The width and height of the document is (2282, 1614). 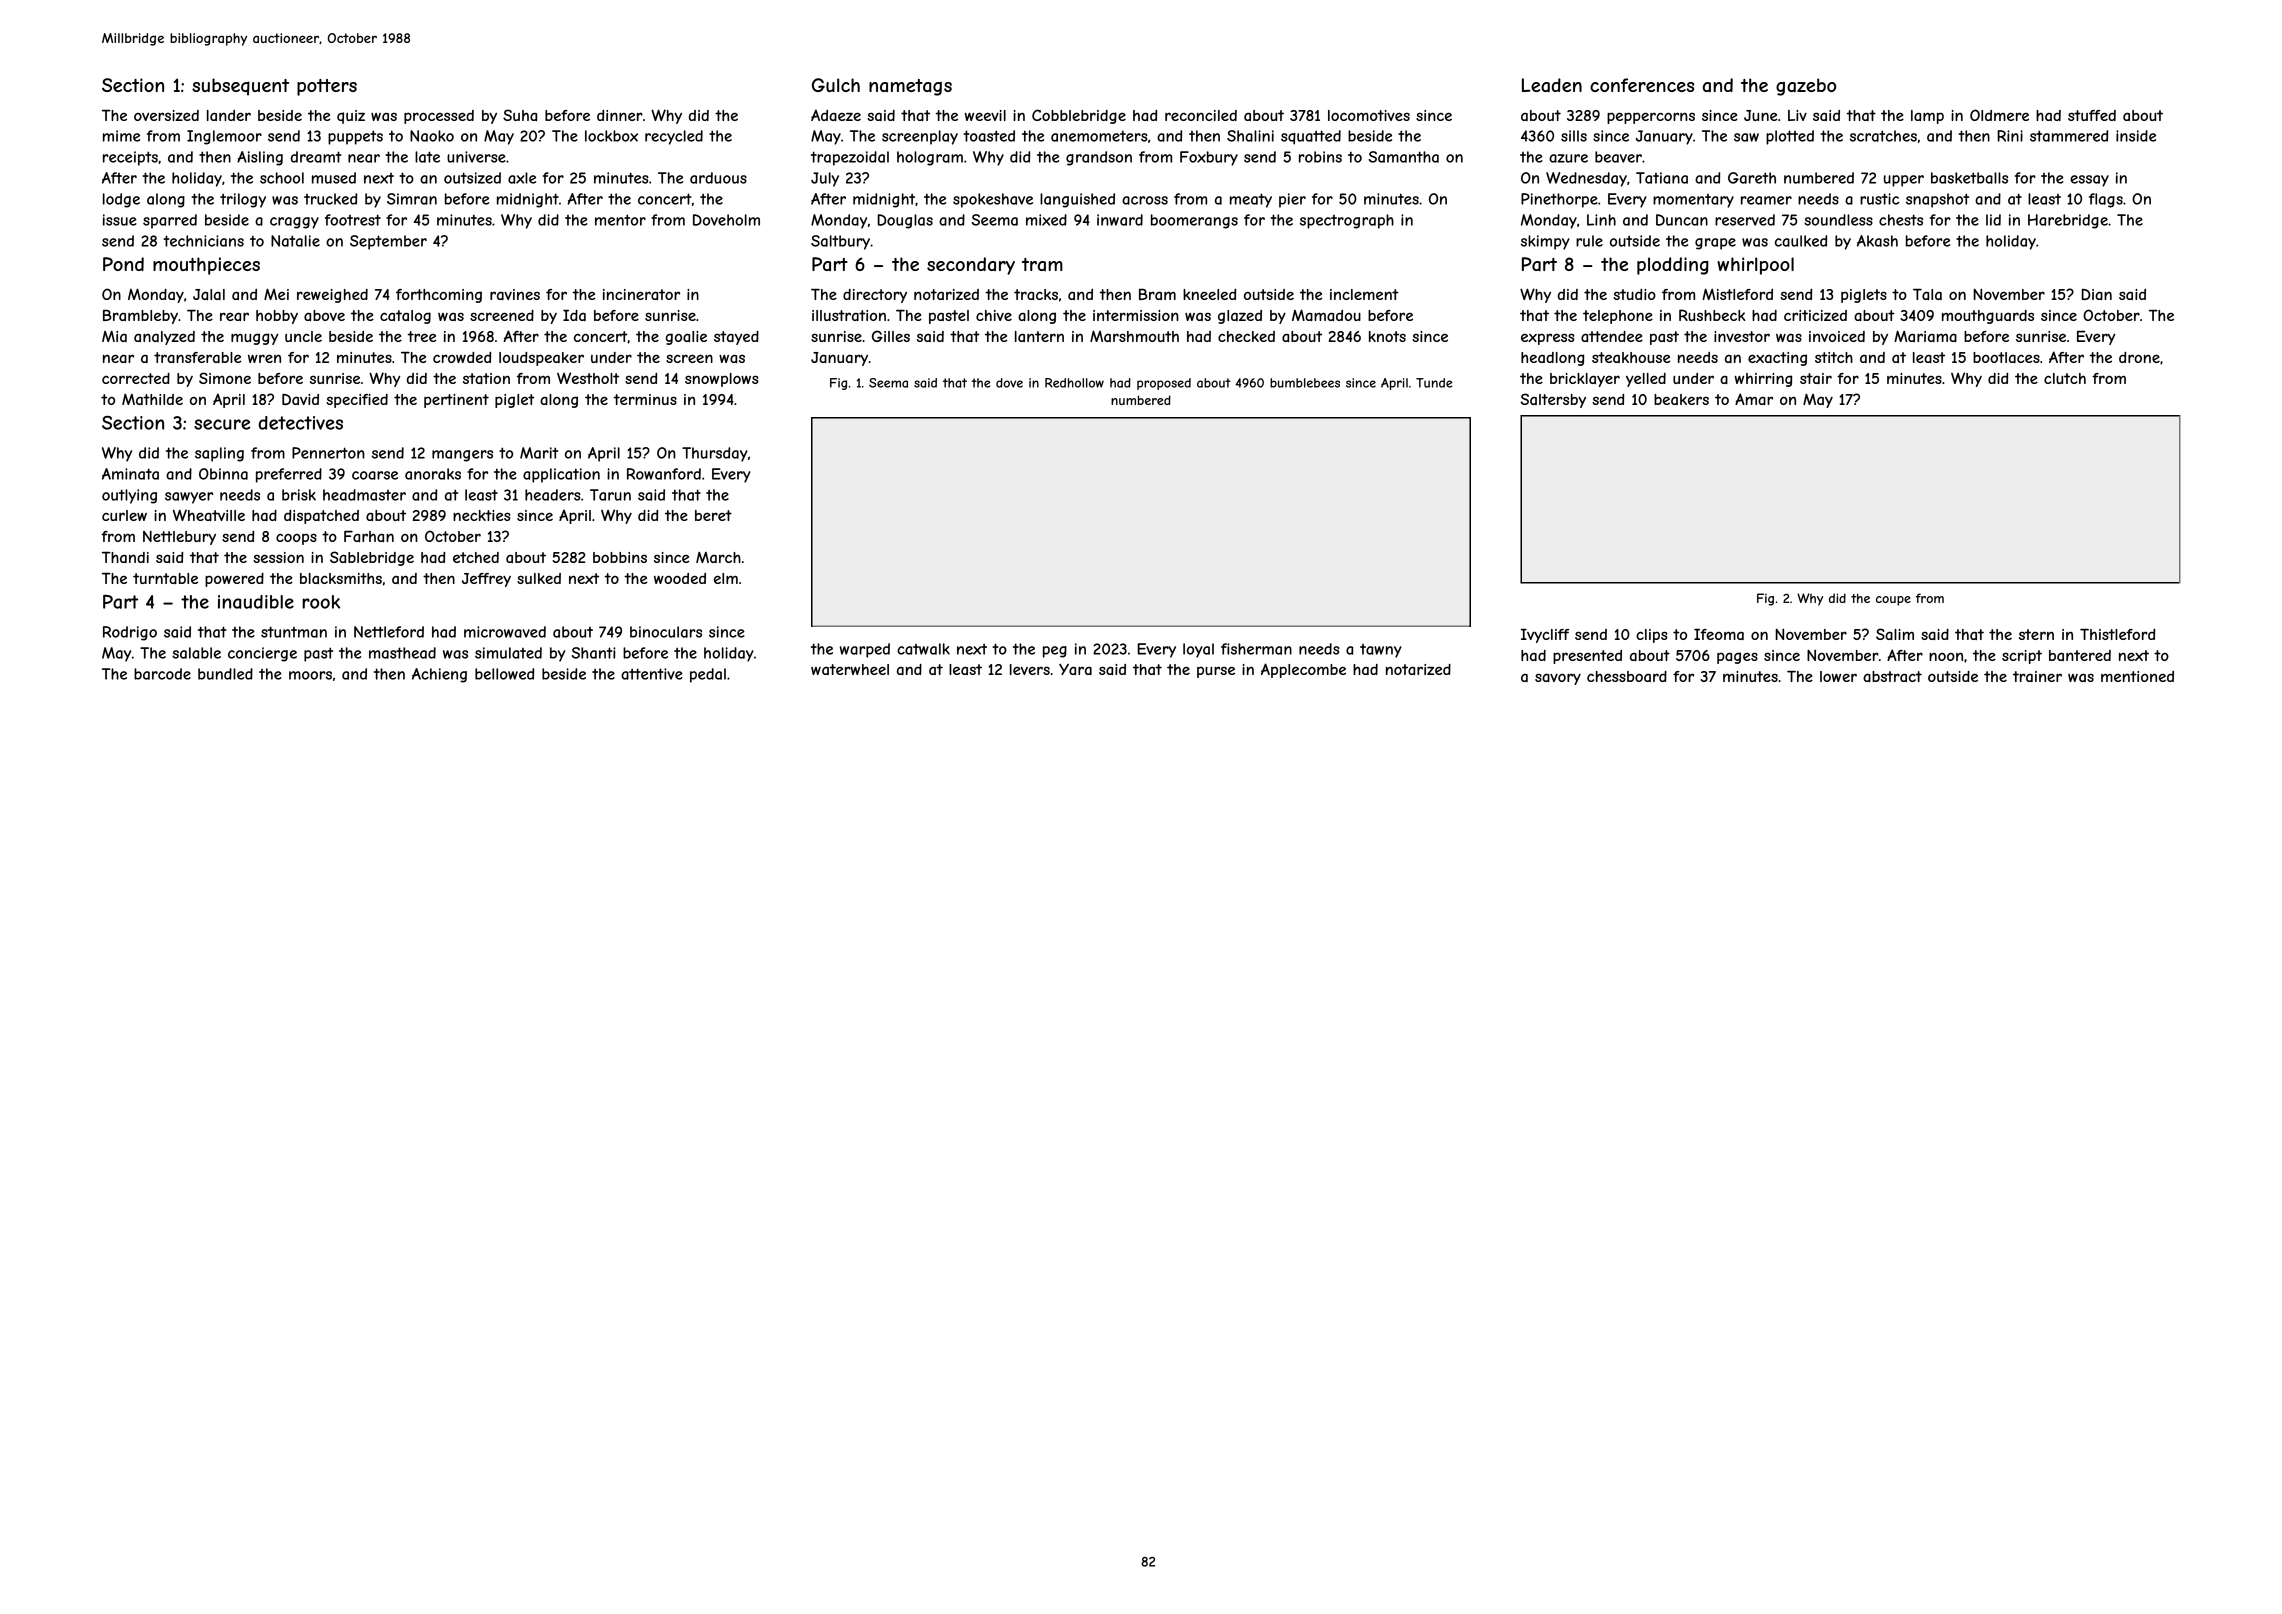 I want to click on universe, so click(x=476, y=157).
